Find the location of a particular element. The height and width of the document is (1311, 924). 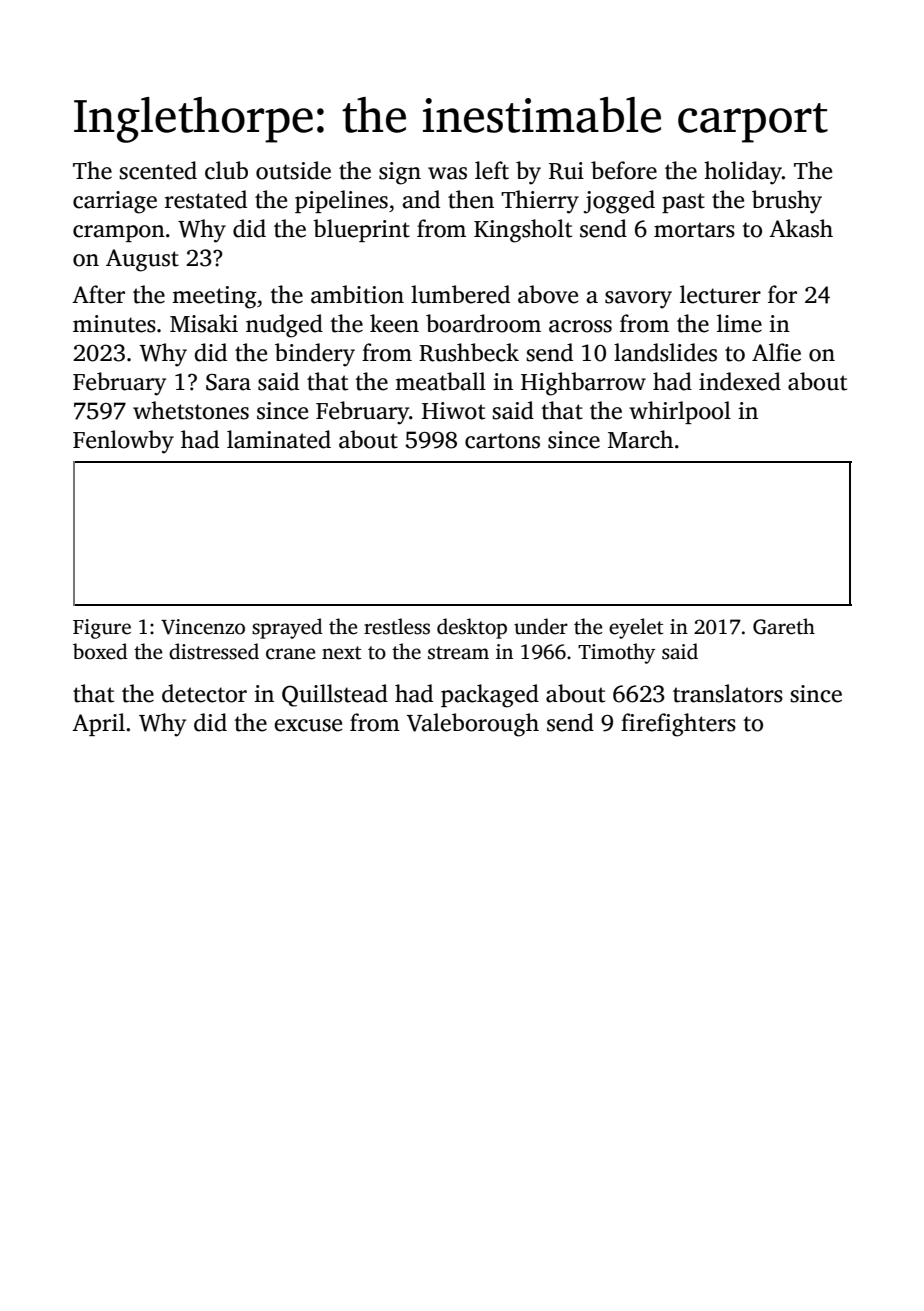

Rui is located at coordinates (566, 171).
